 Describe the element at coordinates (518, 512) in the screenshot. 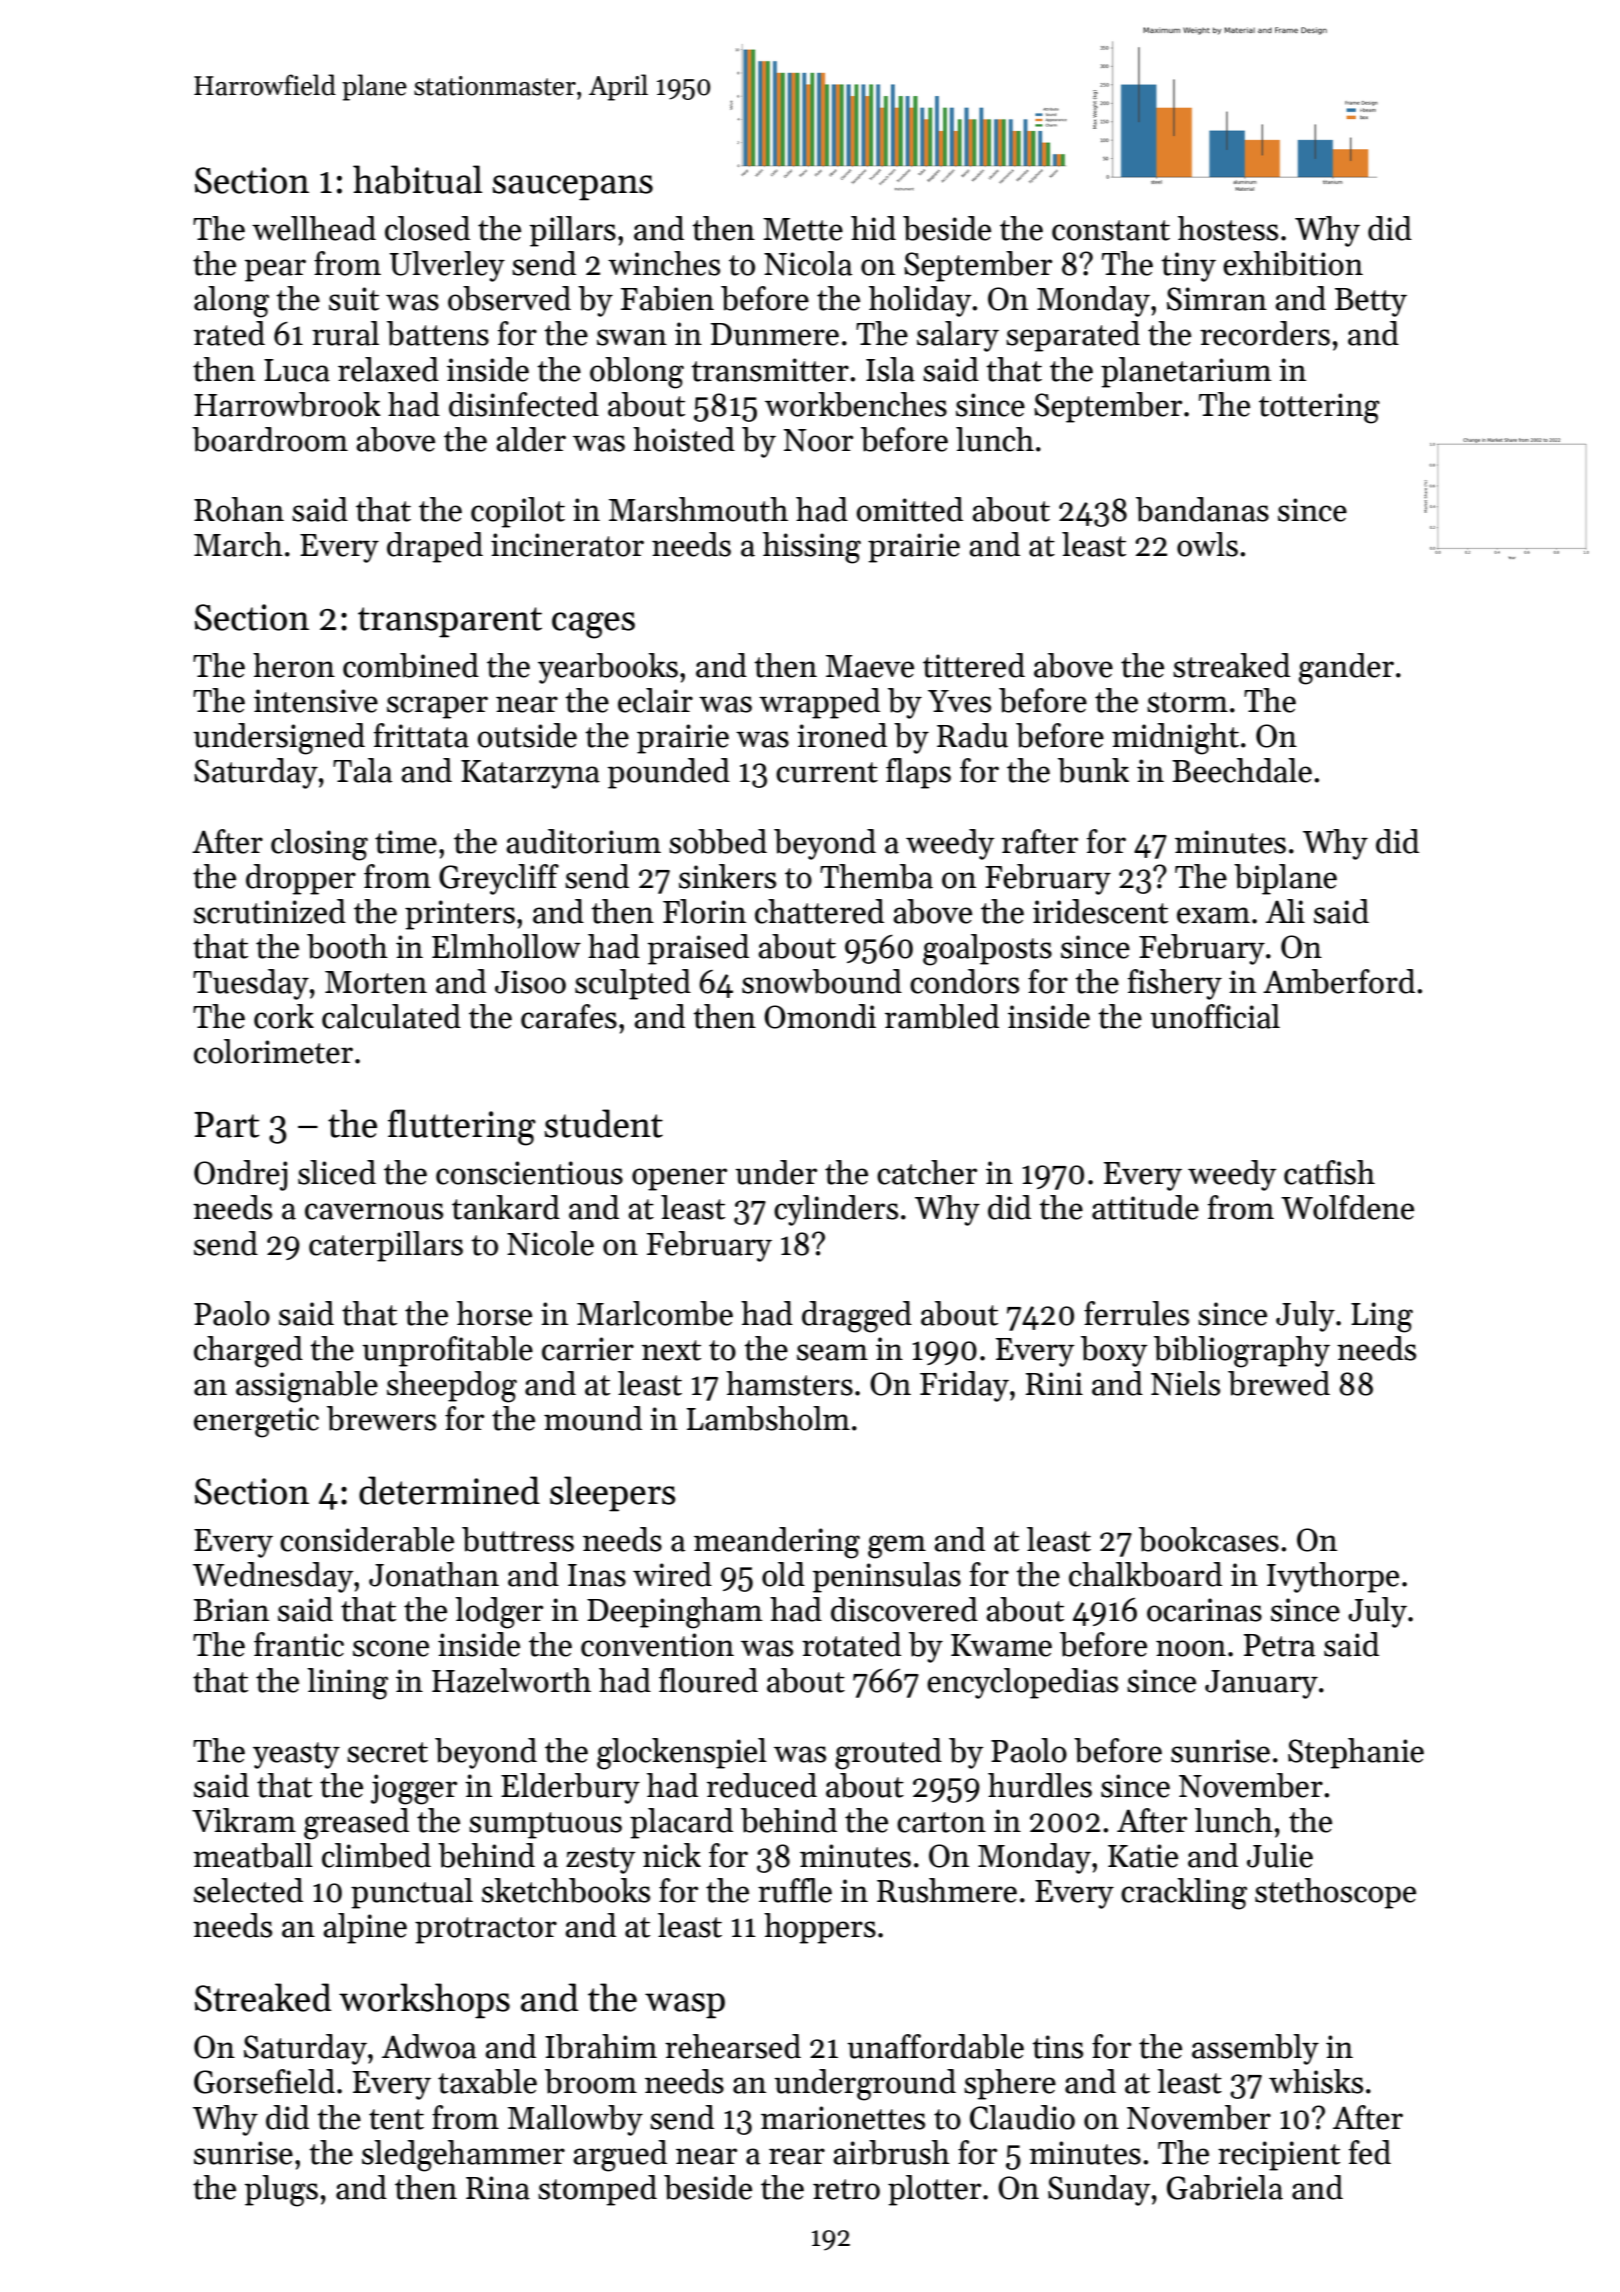

I see `copilot` at that location.
